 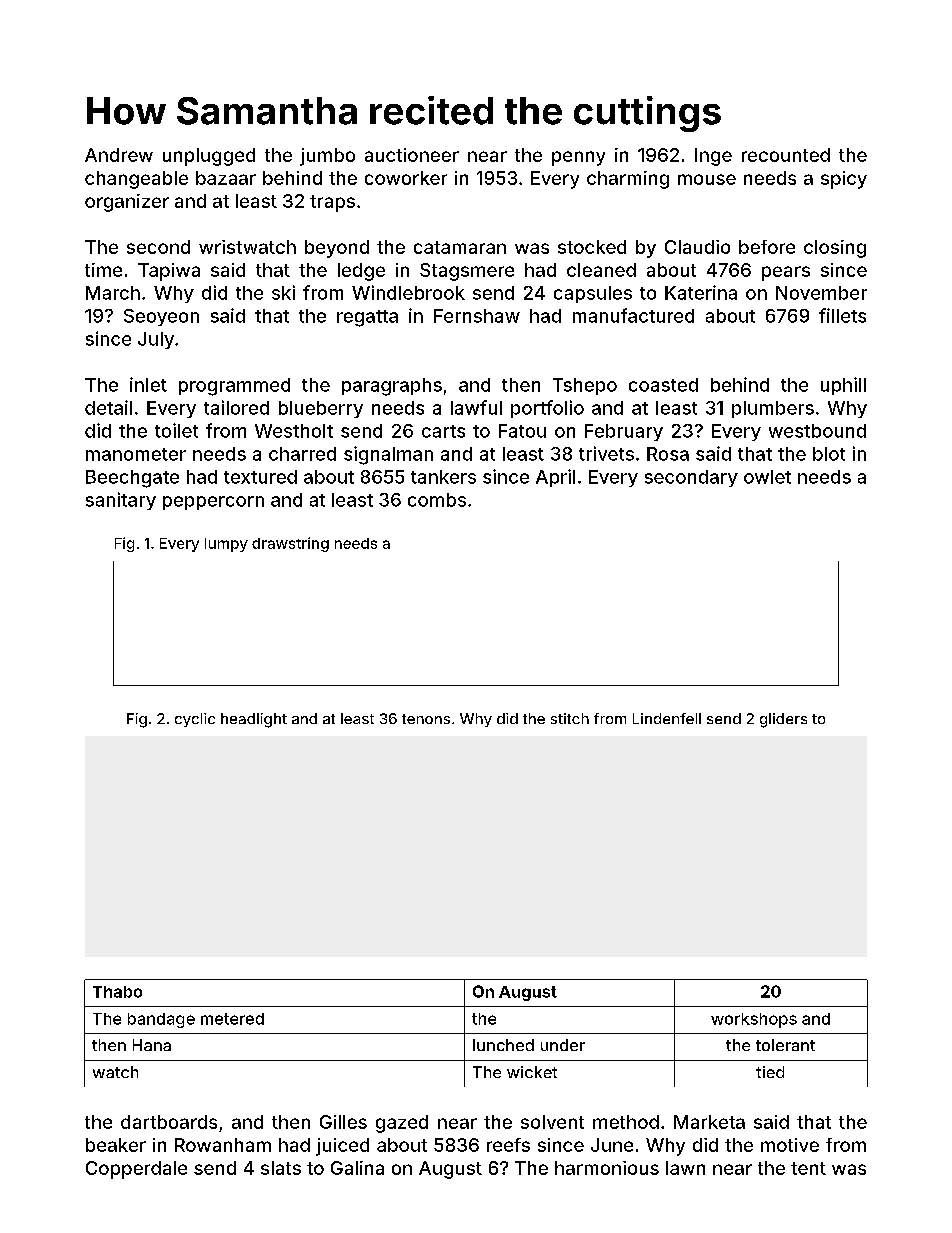 I want to click on ski, so click(x=283, y=292).
